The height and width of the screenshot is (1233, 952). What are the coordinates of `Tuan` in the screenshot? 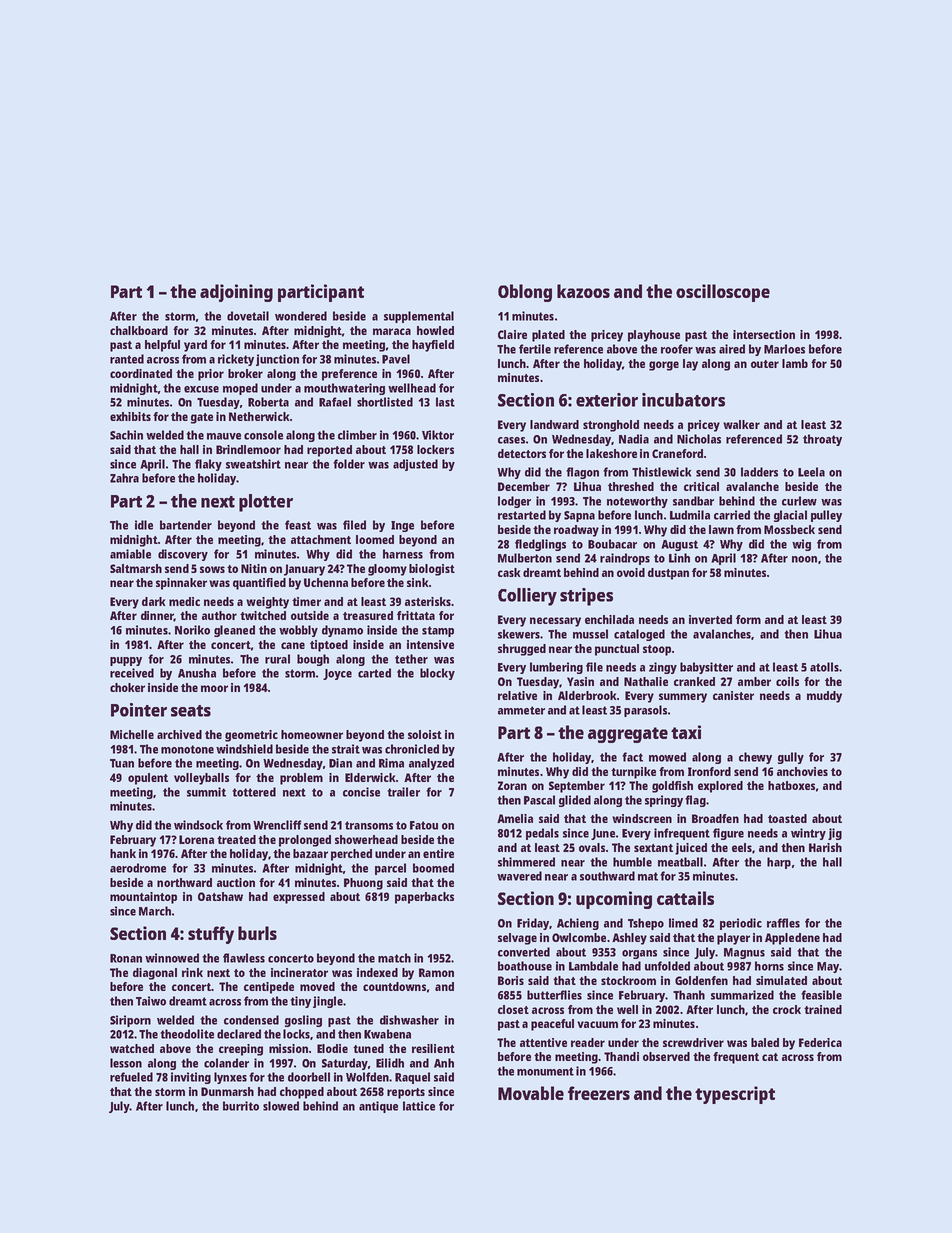 It's located at (122, 763).
